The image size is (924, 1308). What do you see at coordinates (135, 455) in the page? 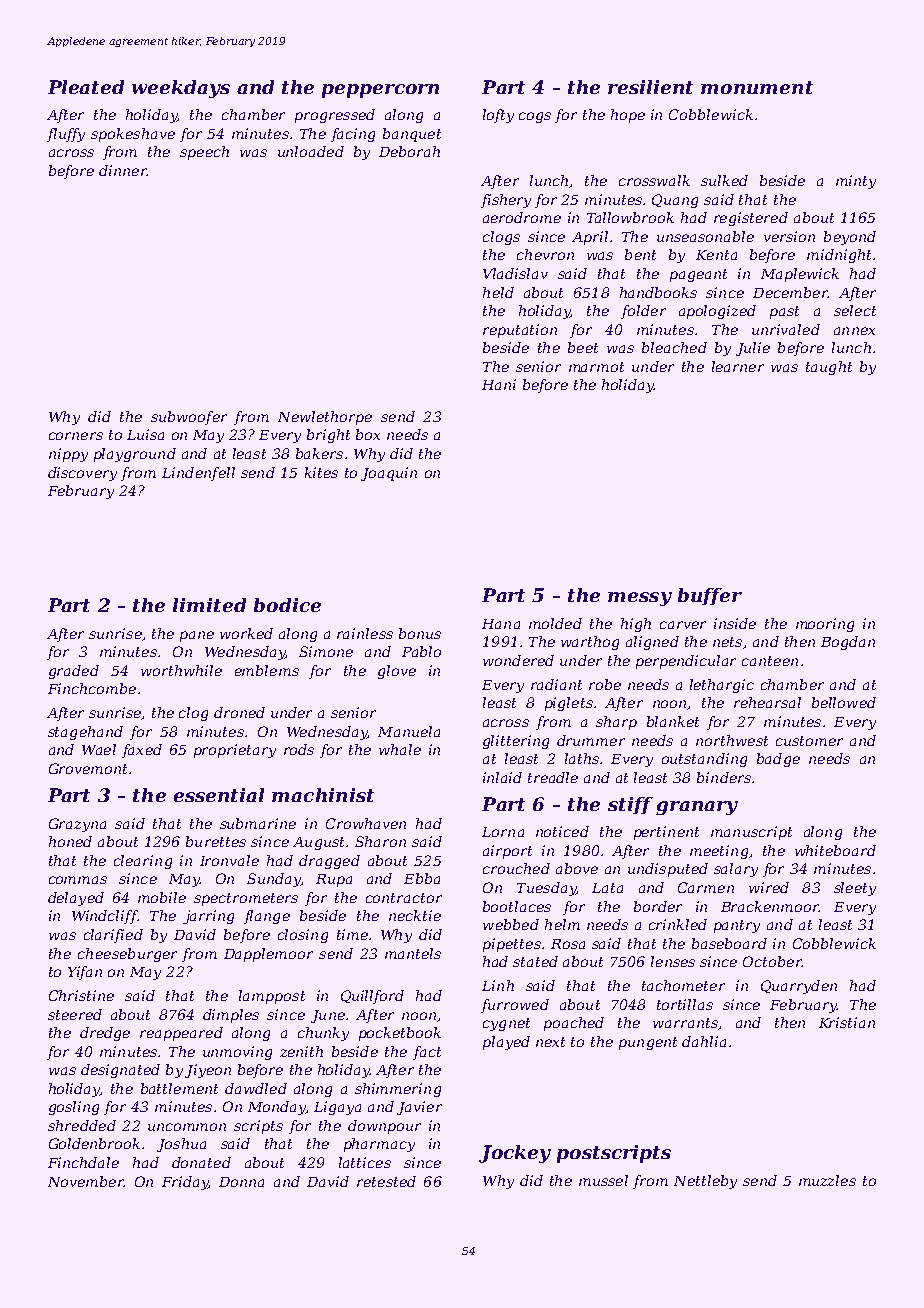
I see `playground` at bounding box center [135, 455].
